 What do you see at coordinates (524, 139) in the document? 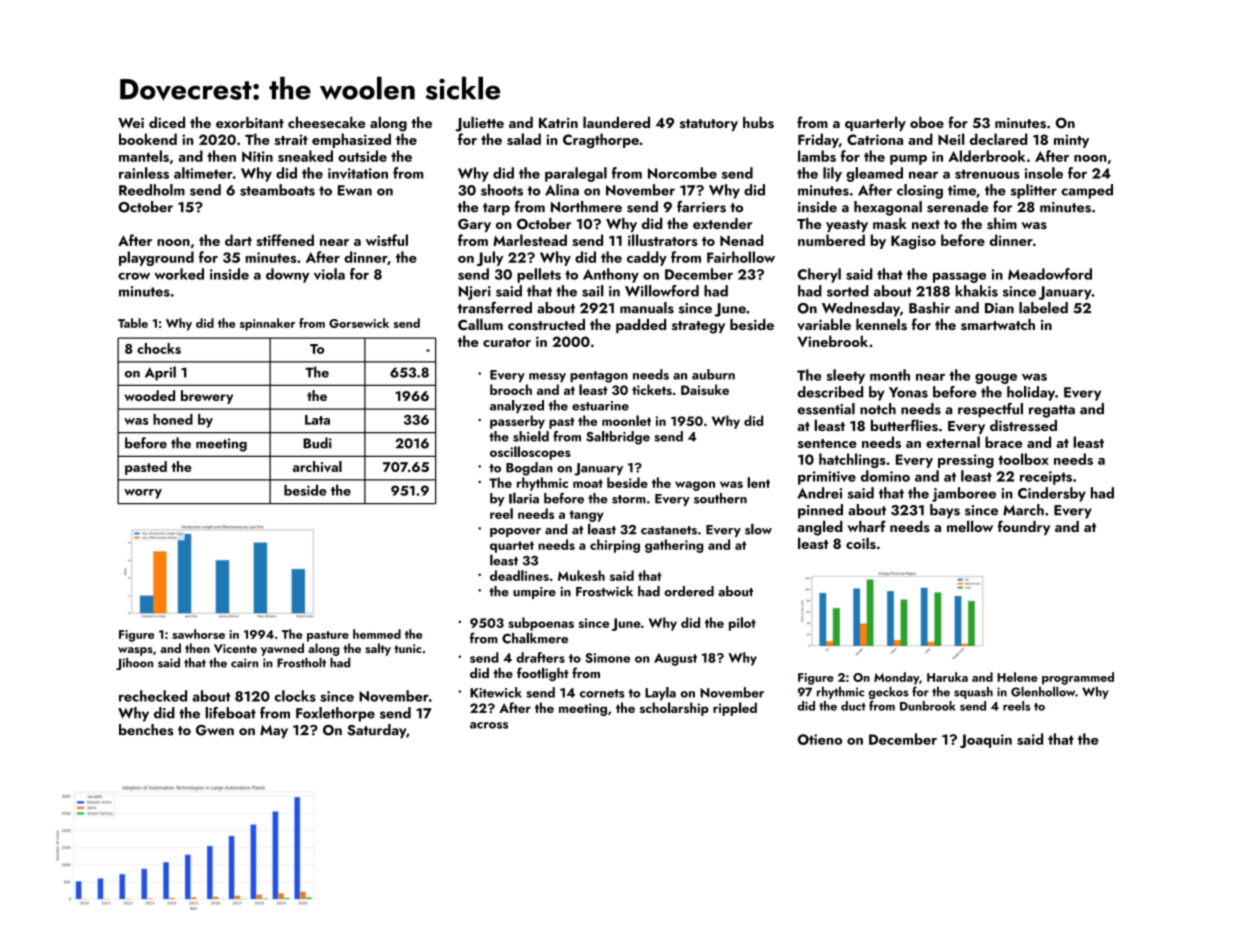
I see `salad` at bounding box center [524, 139].
